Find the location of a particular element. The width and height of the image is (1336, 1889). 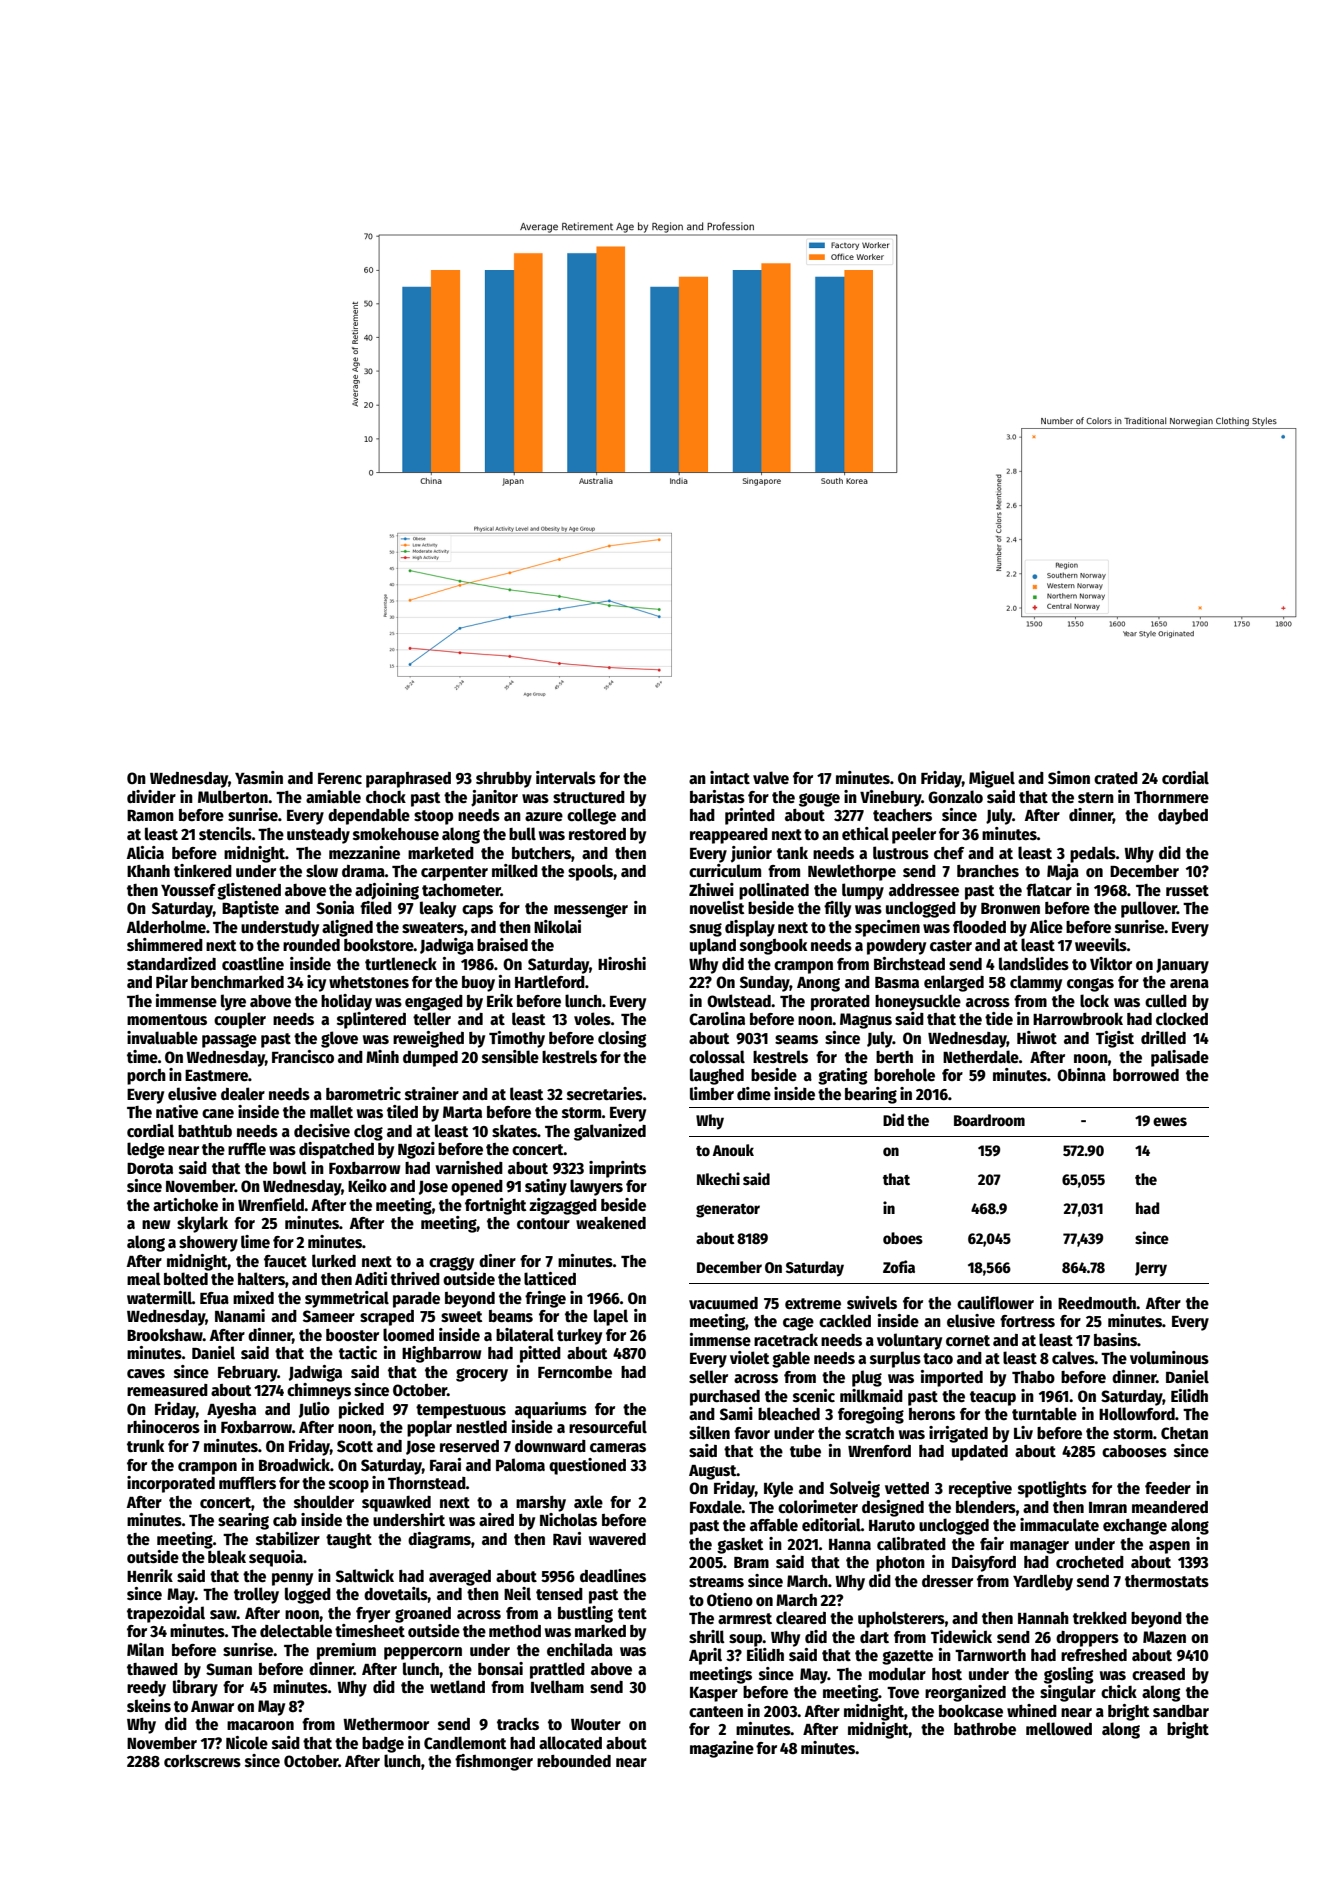

corkscrews is located at coordinates (202, 1761).
